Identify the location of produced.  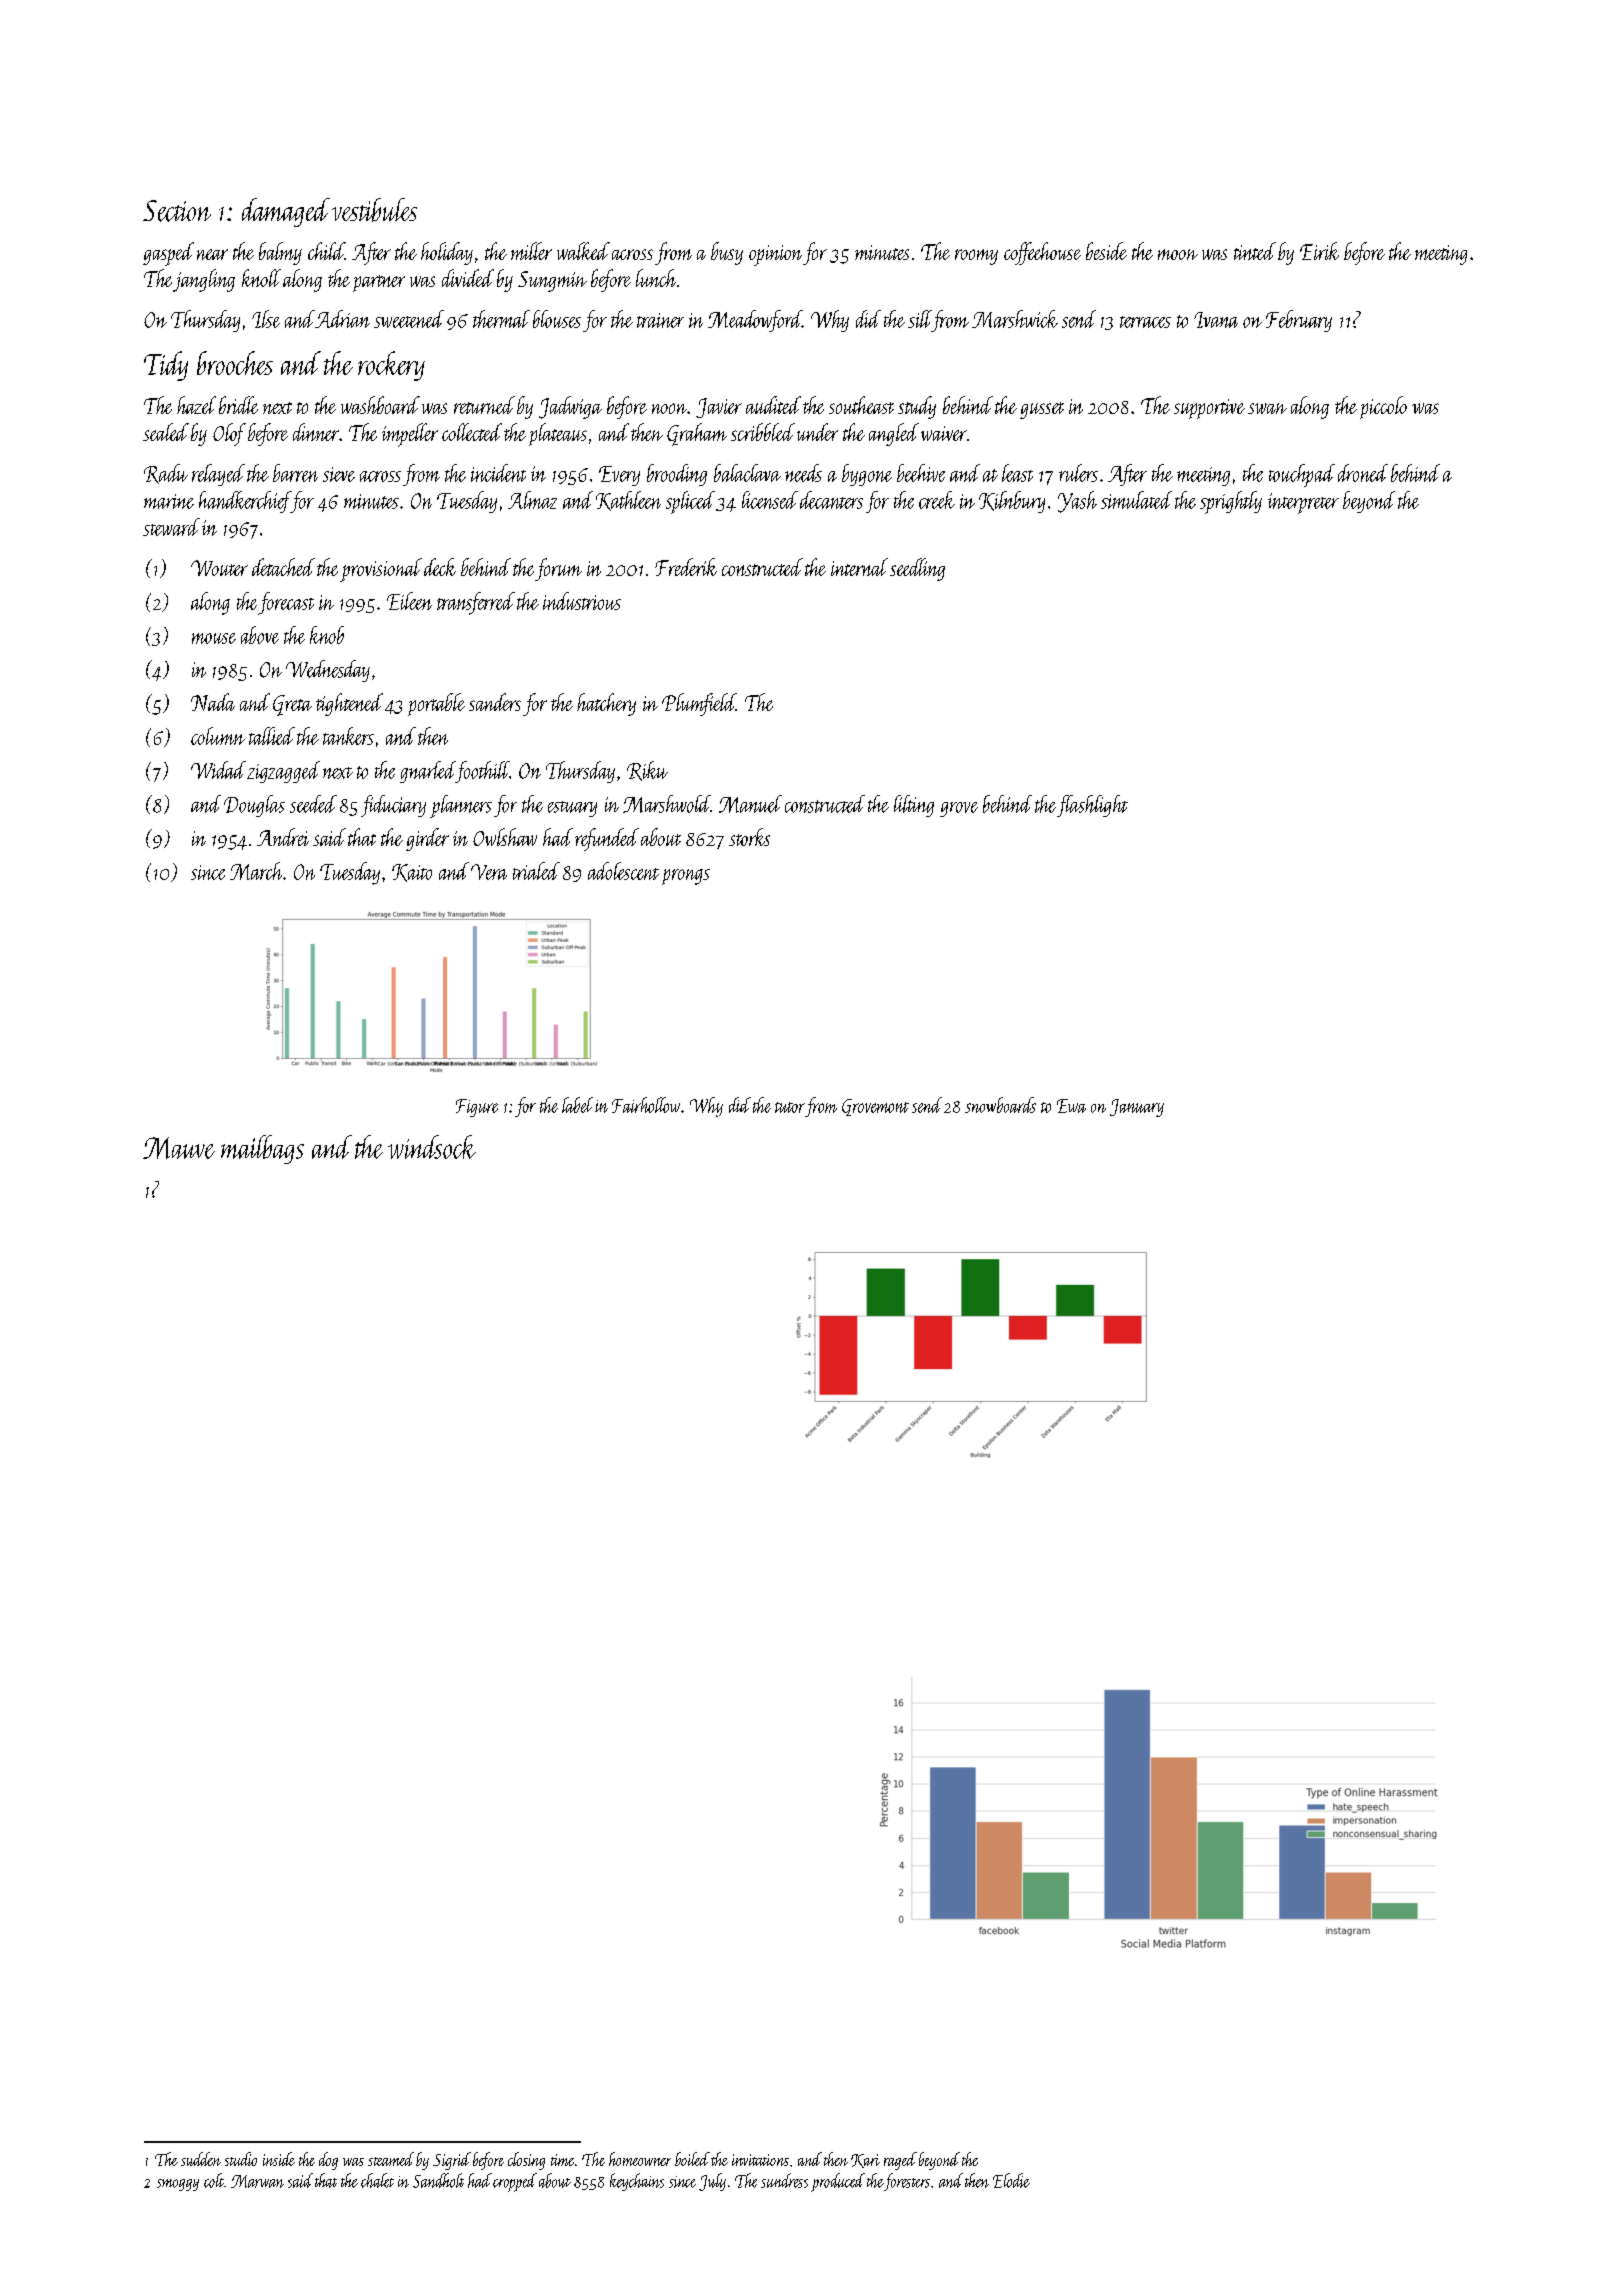
(838, 2182).
